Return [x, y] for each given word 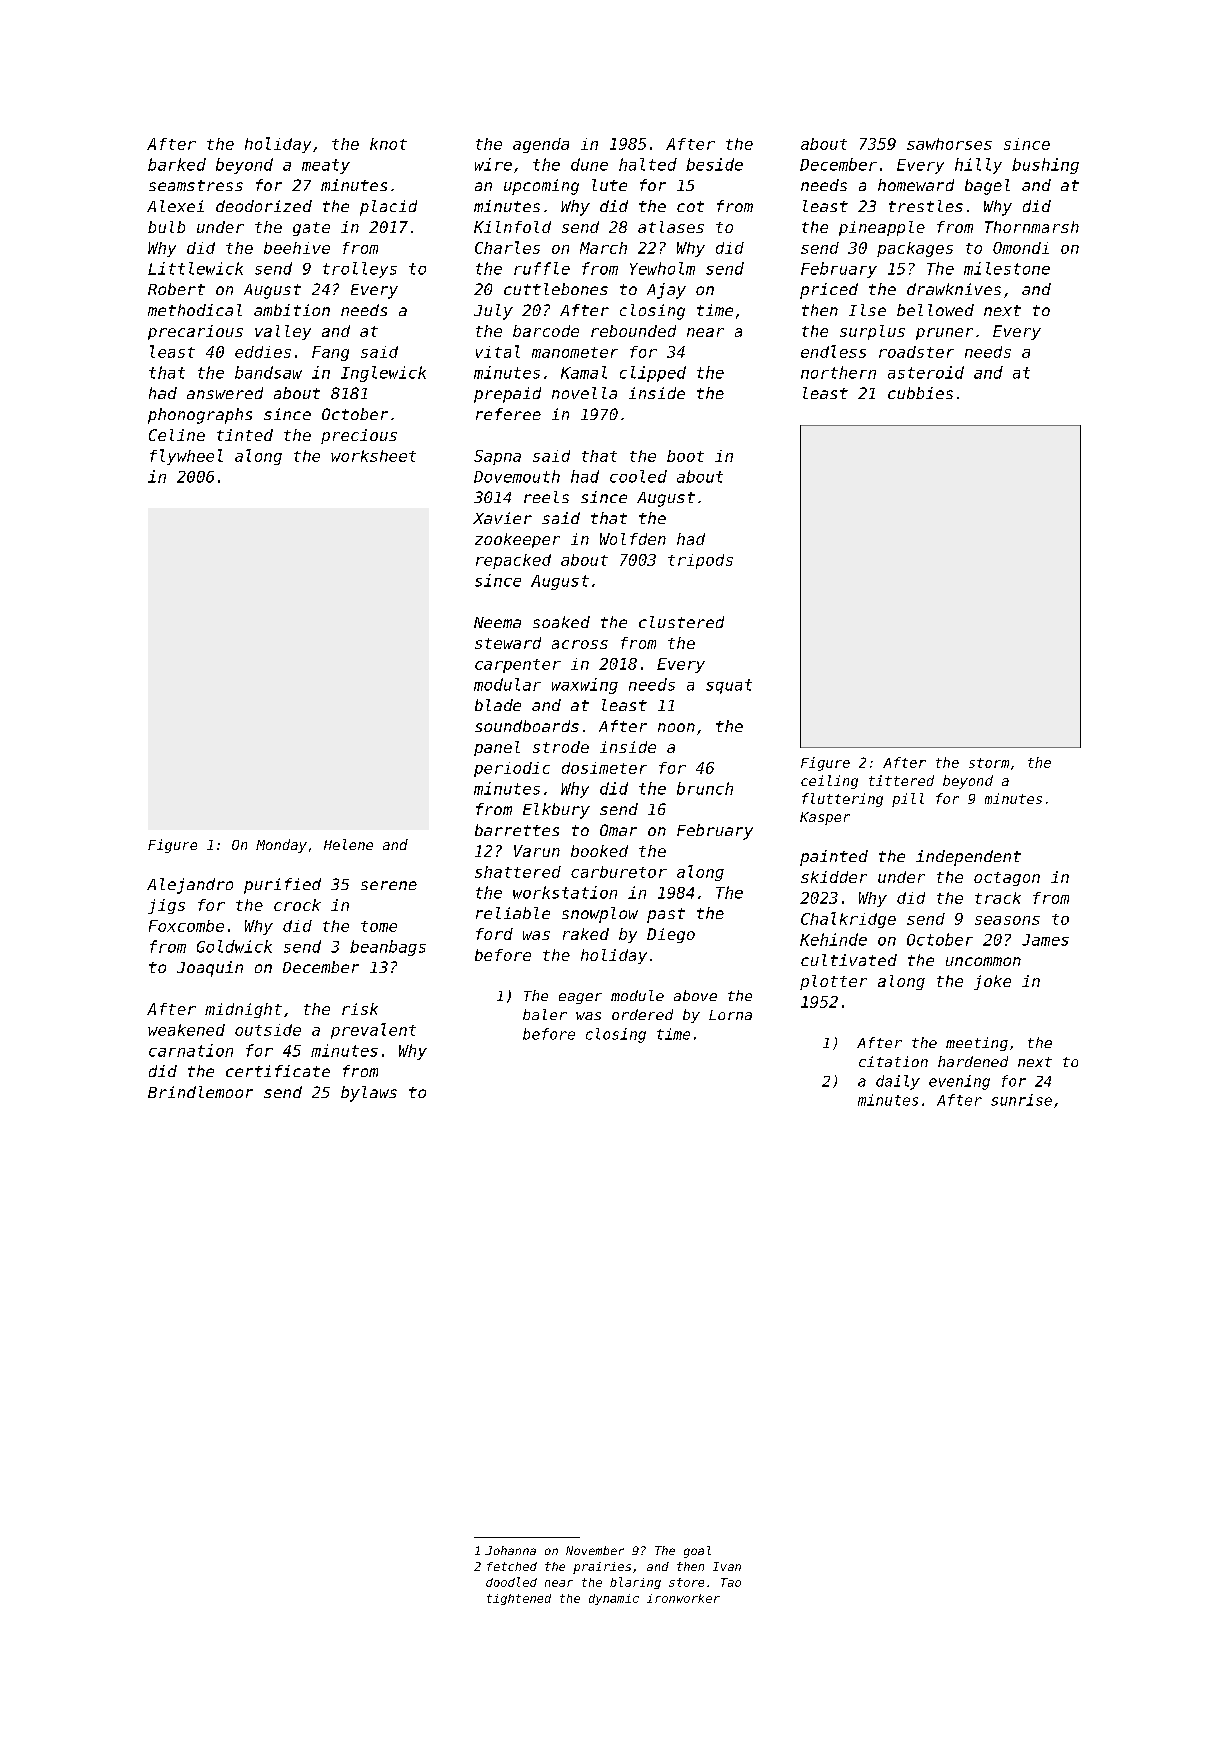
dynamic [614, 1599]
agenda [541, 145]
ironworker [683, 1598]
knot [388, 144]
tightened [519, 1599]
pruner [944, 334]
